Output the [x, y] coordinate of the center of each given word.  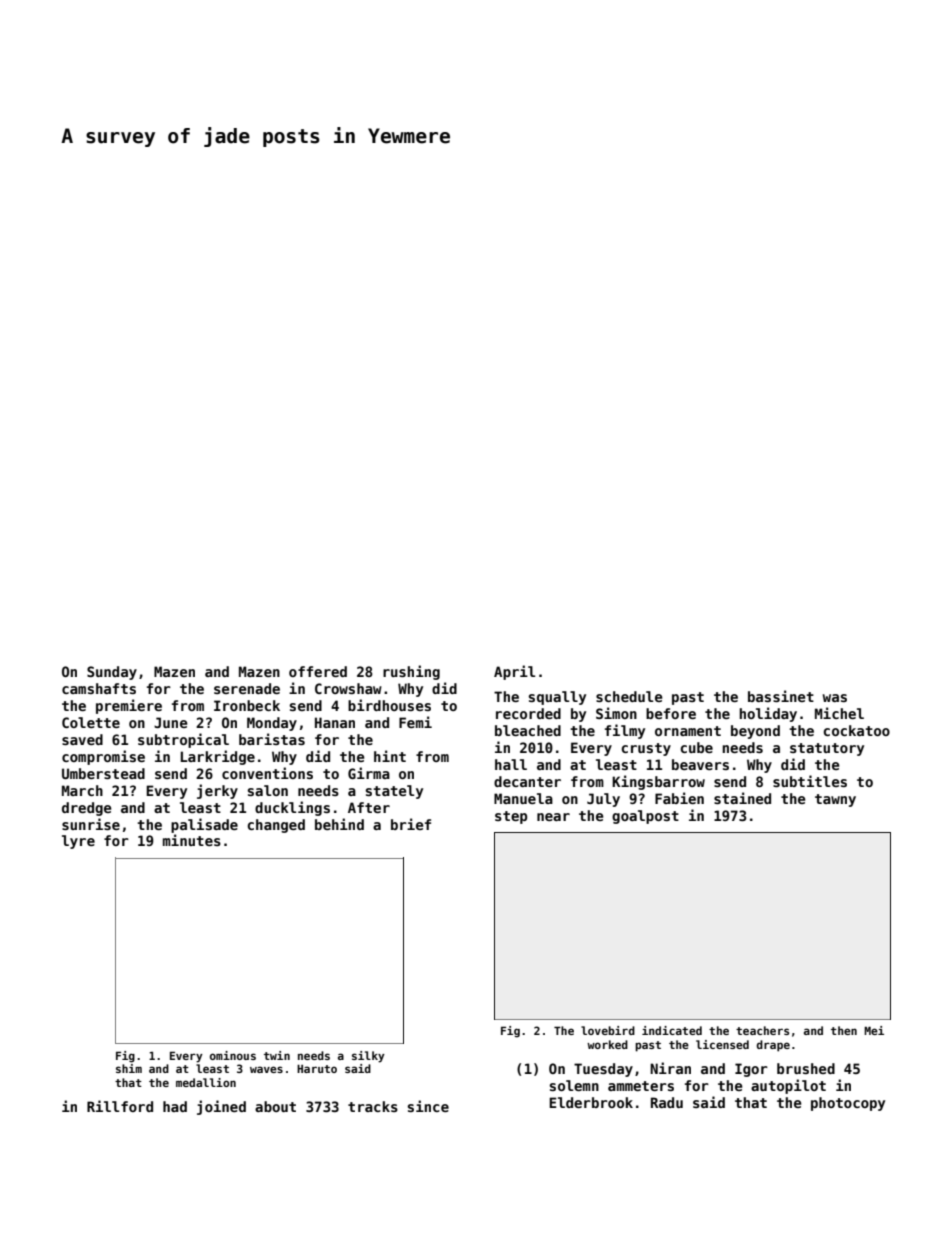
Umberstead [103, 773]
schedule [629, 696]
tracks [373, 1106]
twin [277, 1055]
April [515, 672]
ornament [688, 731]
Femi [415, 722]
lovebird [608, 1030]
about [275, 1106]
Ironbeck [247, 705]
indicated [672, 1030]
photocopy [848, 1104]
